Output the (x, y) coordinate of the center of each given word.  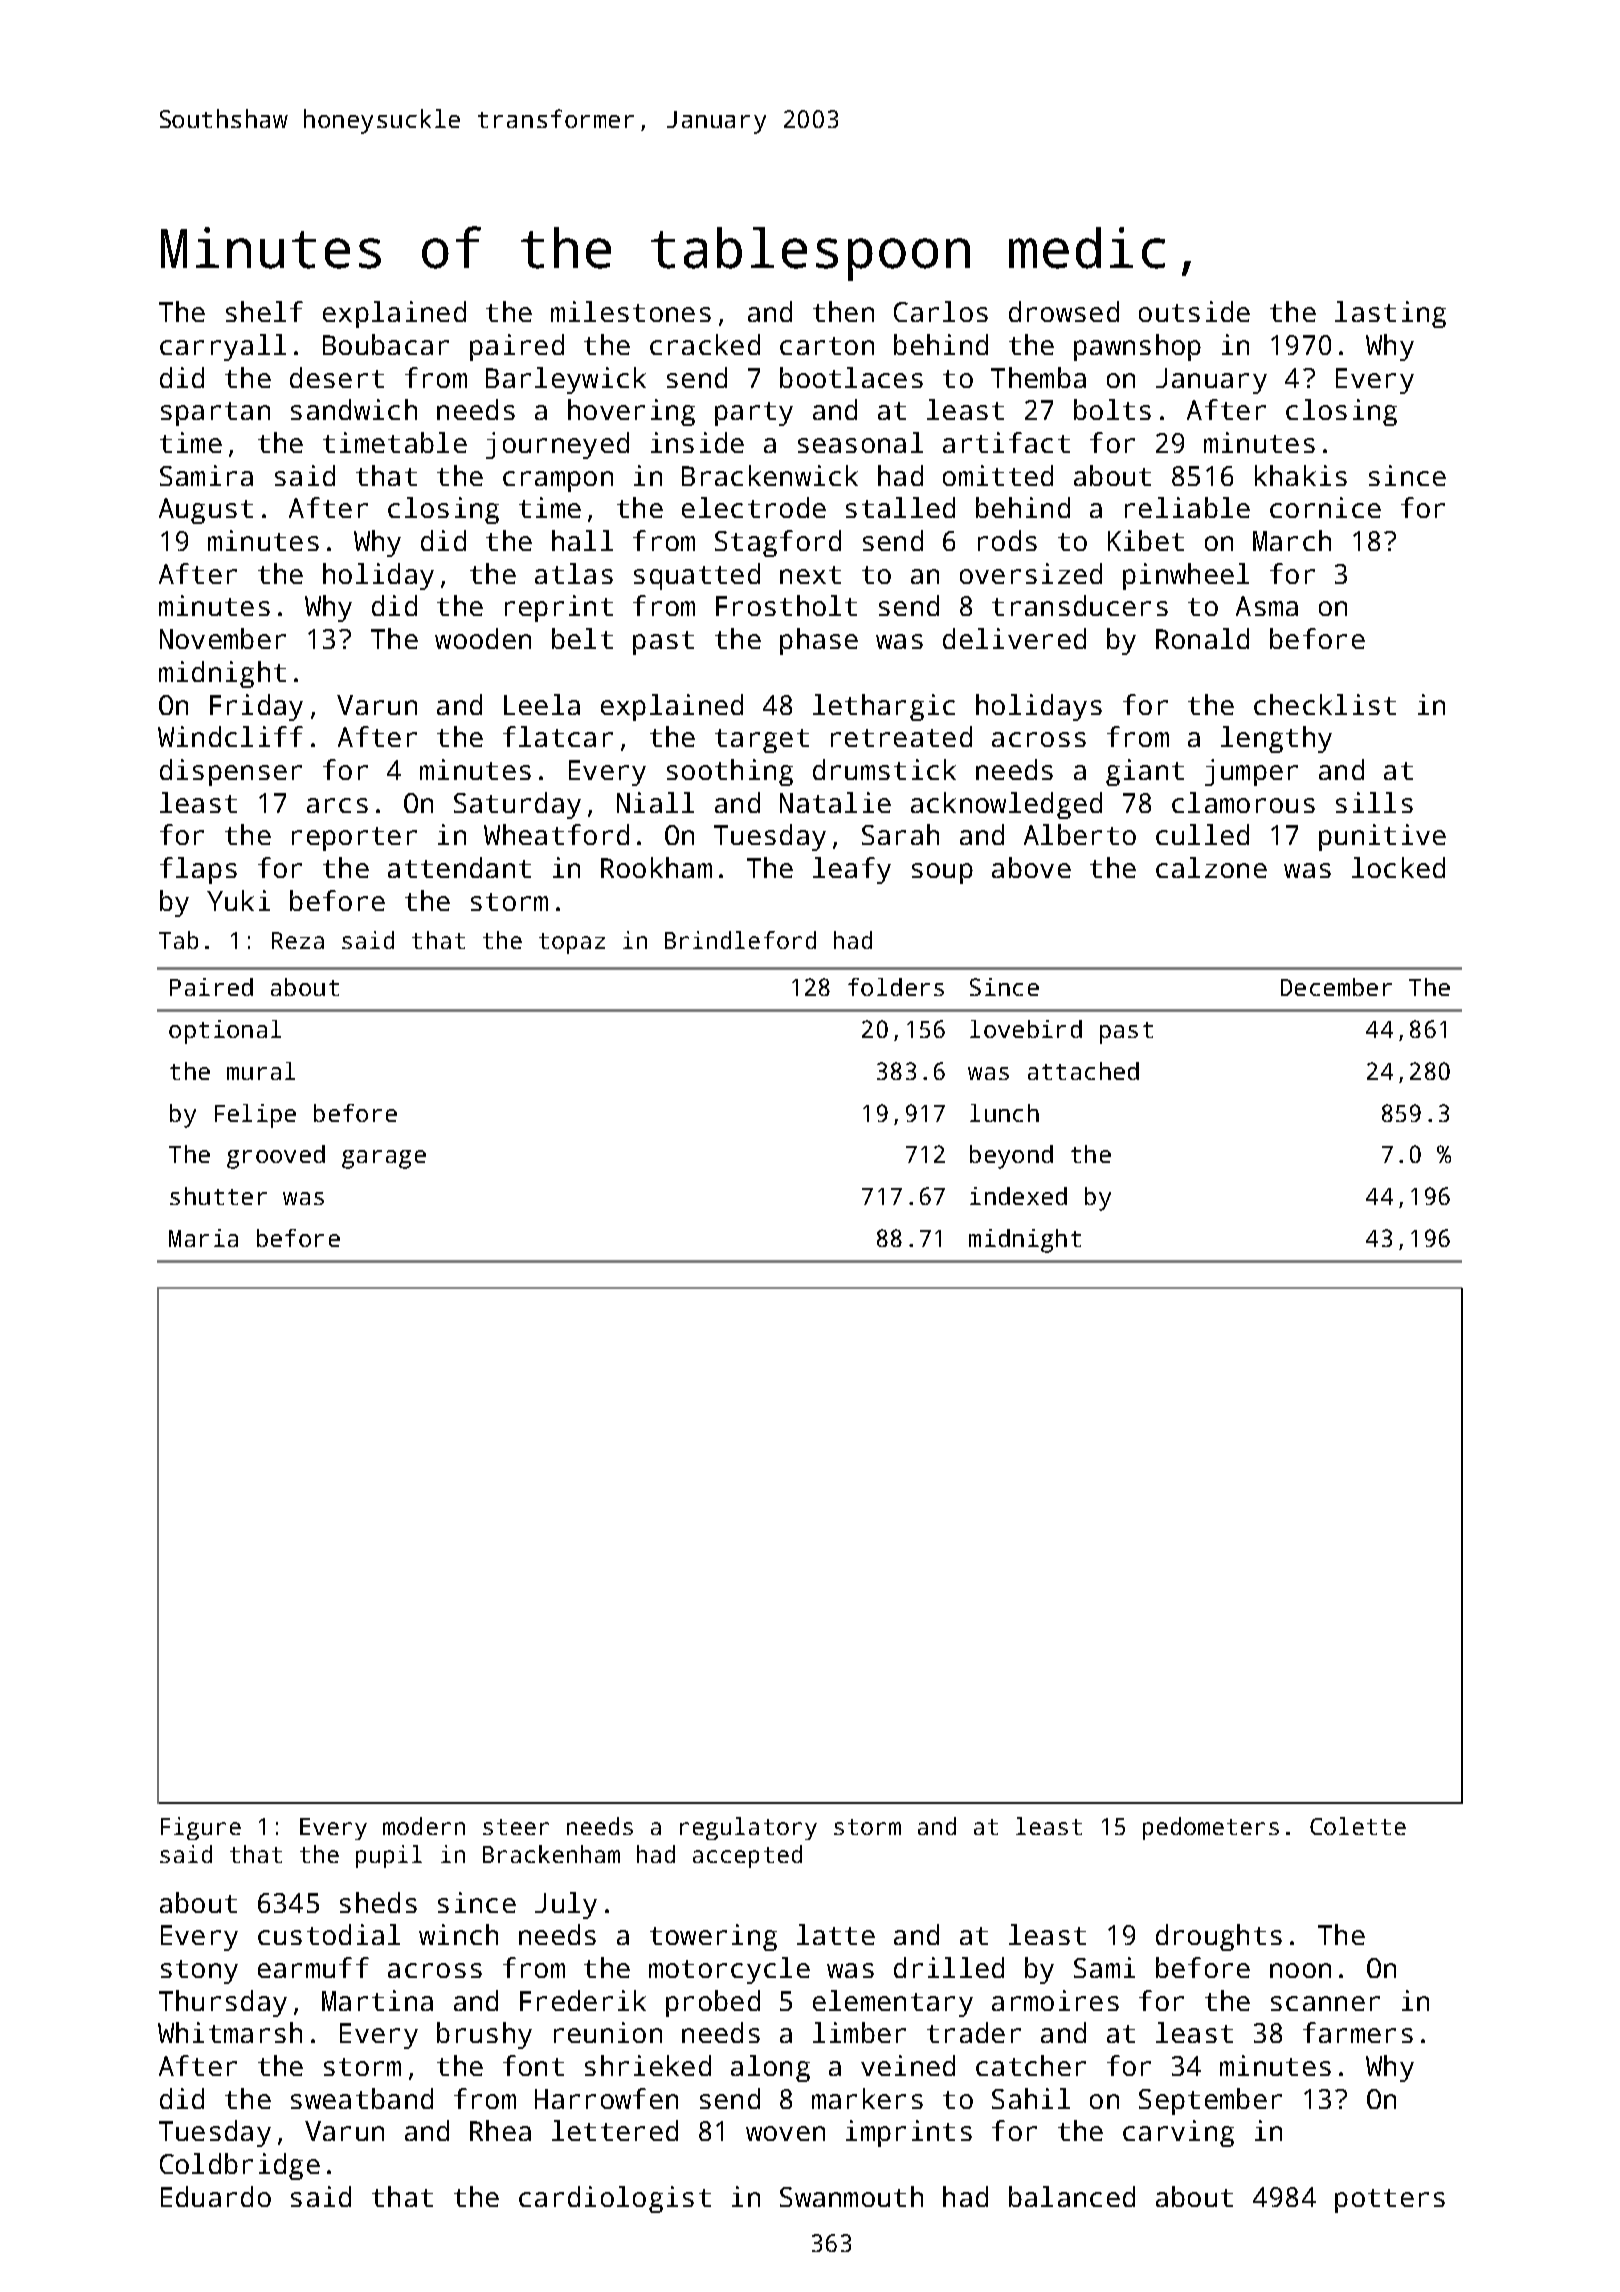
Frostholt (786, 605)
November (223, 638)
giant (1145, 772)
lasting (1390, 314)
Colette (1358, 1826)
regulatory (748, 1828)
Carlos (941, 311)
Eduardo (216, 2196)
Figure (201, 1828)
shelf (264, 311)
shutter (218, 1196)
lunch (1004, 1113)
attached (1083, 1071)
